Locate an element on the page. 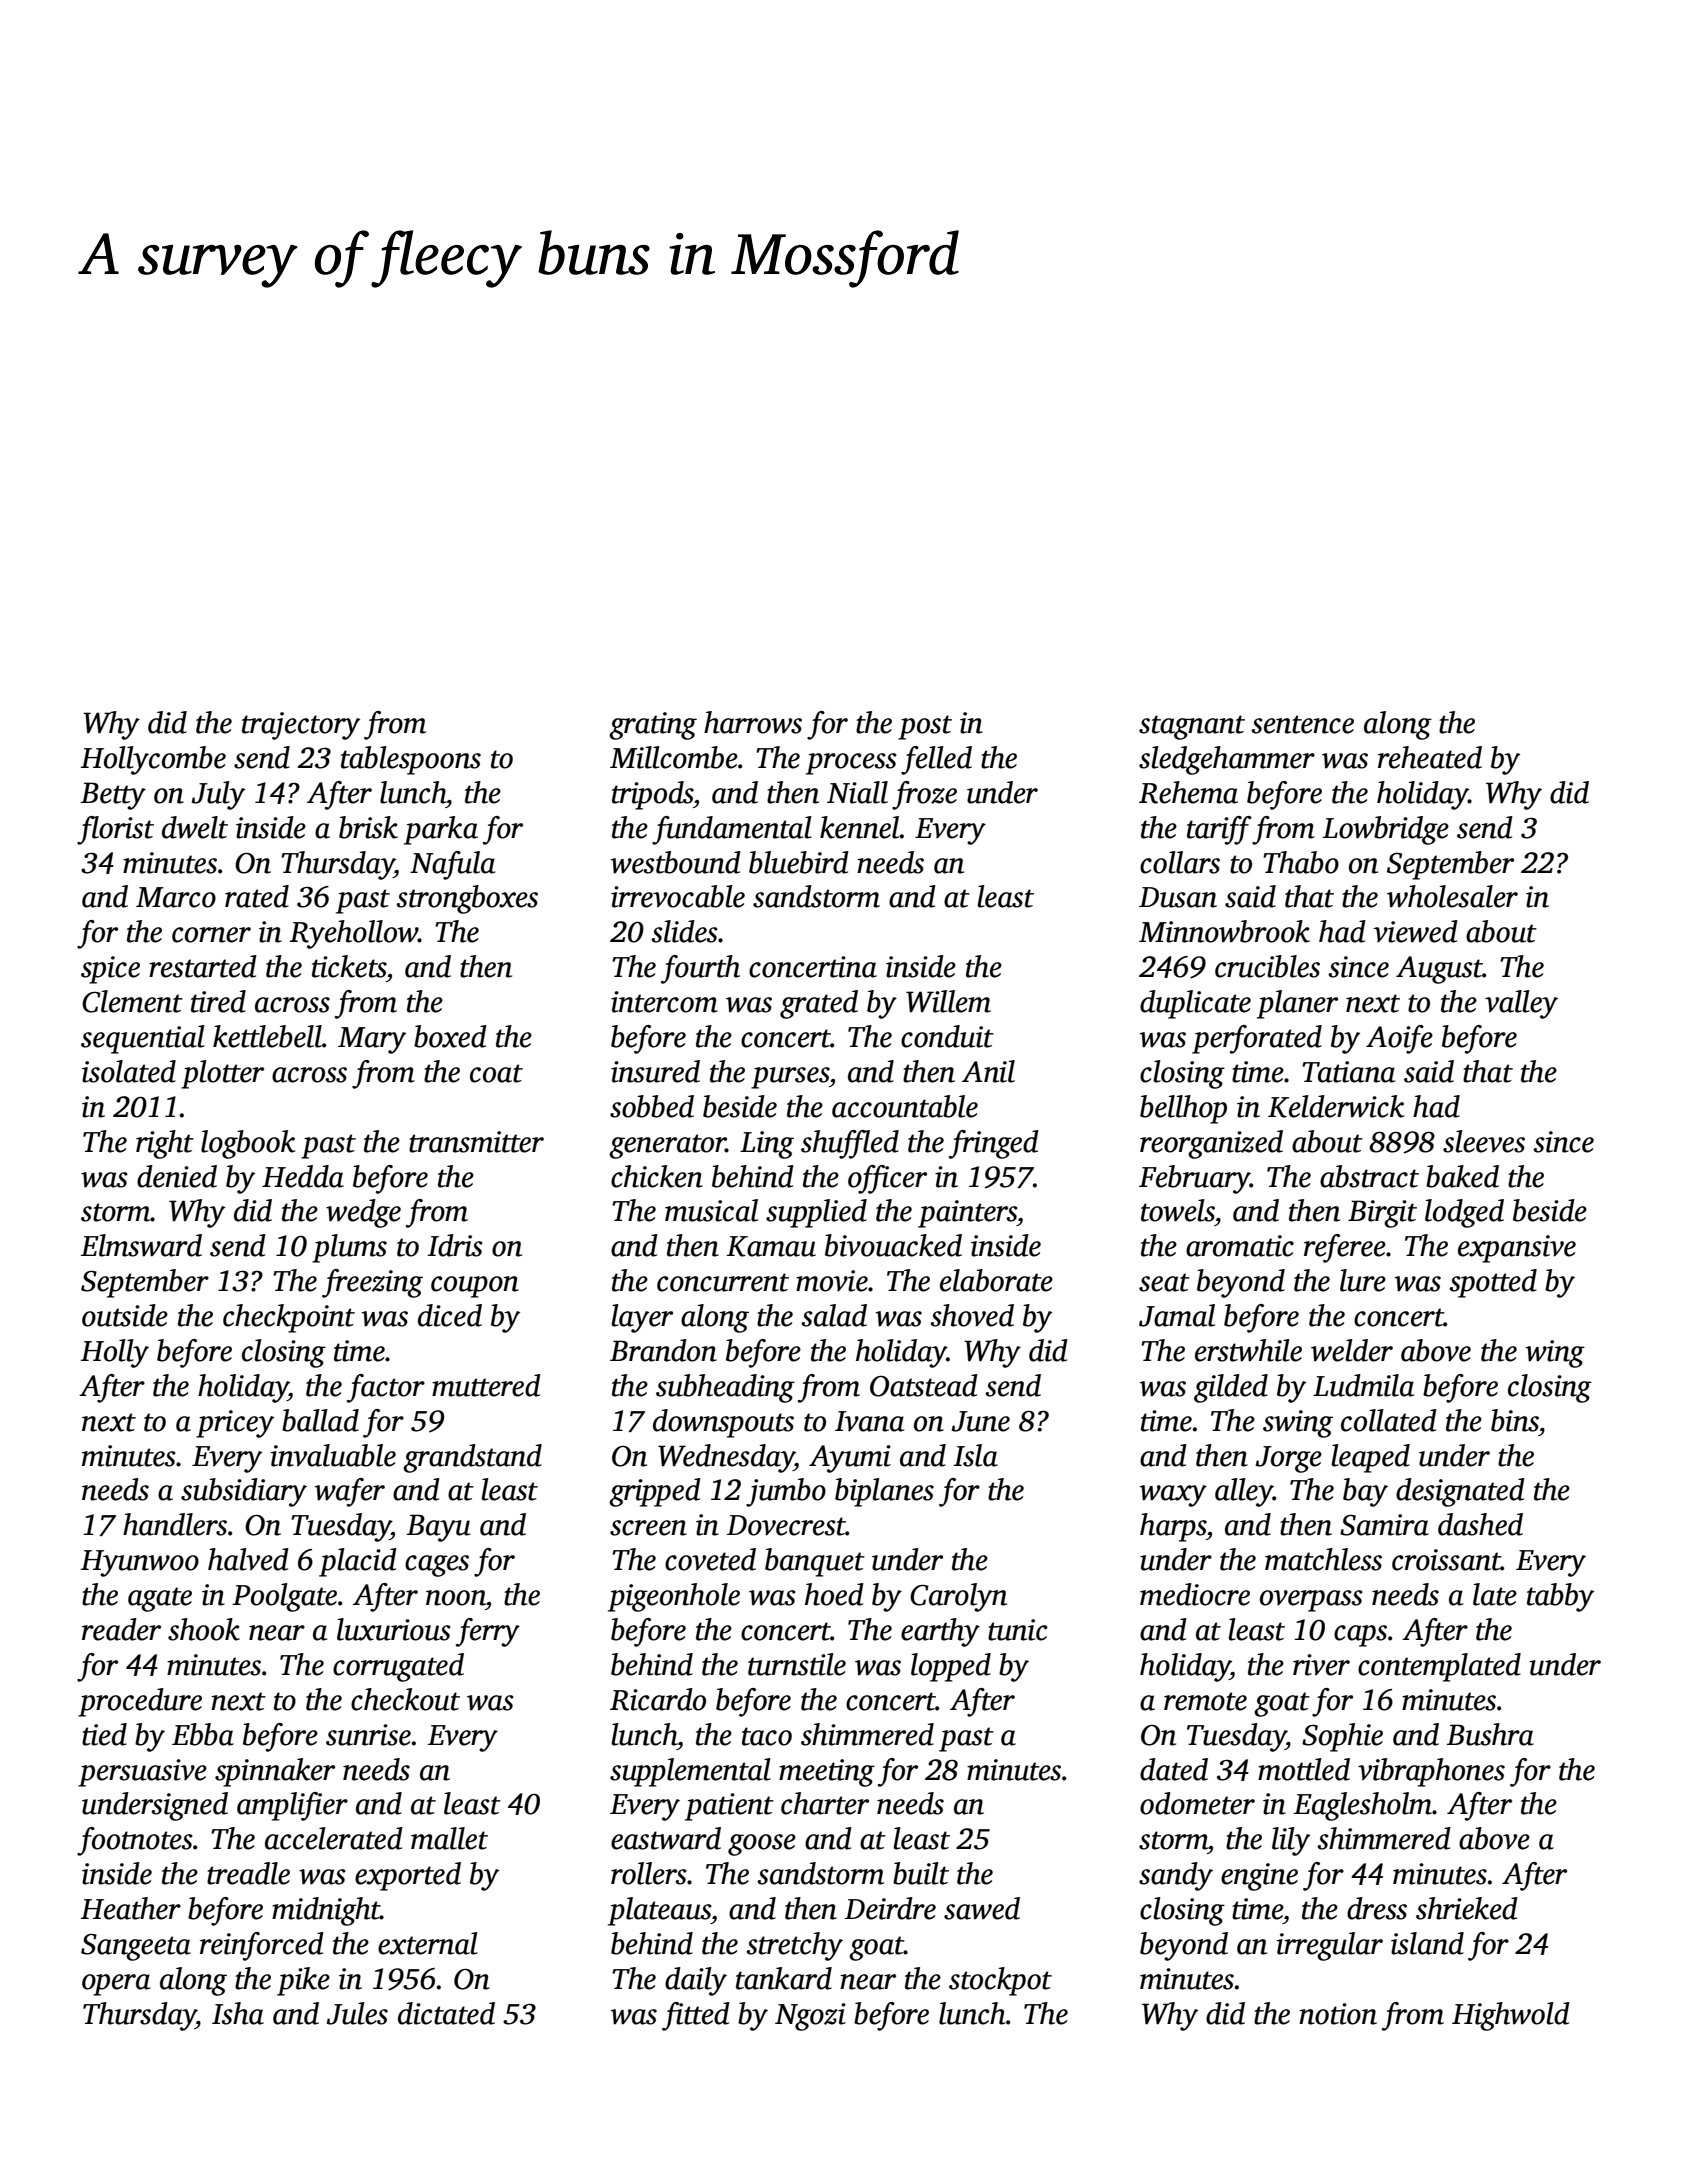 The height and width of the document is (2178, 1683). salad is located at coordinates (834, 1315).
